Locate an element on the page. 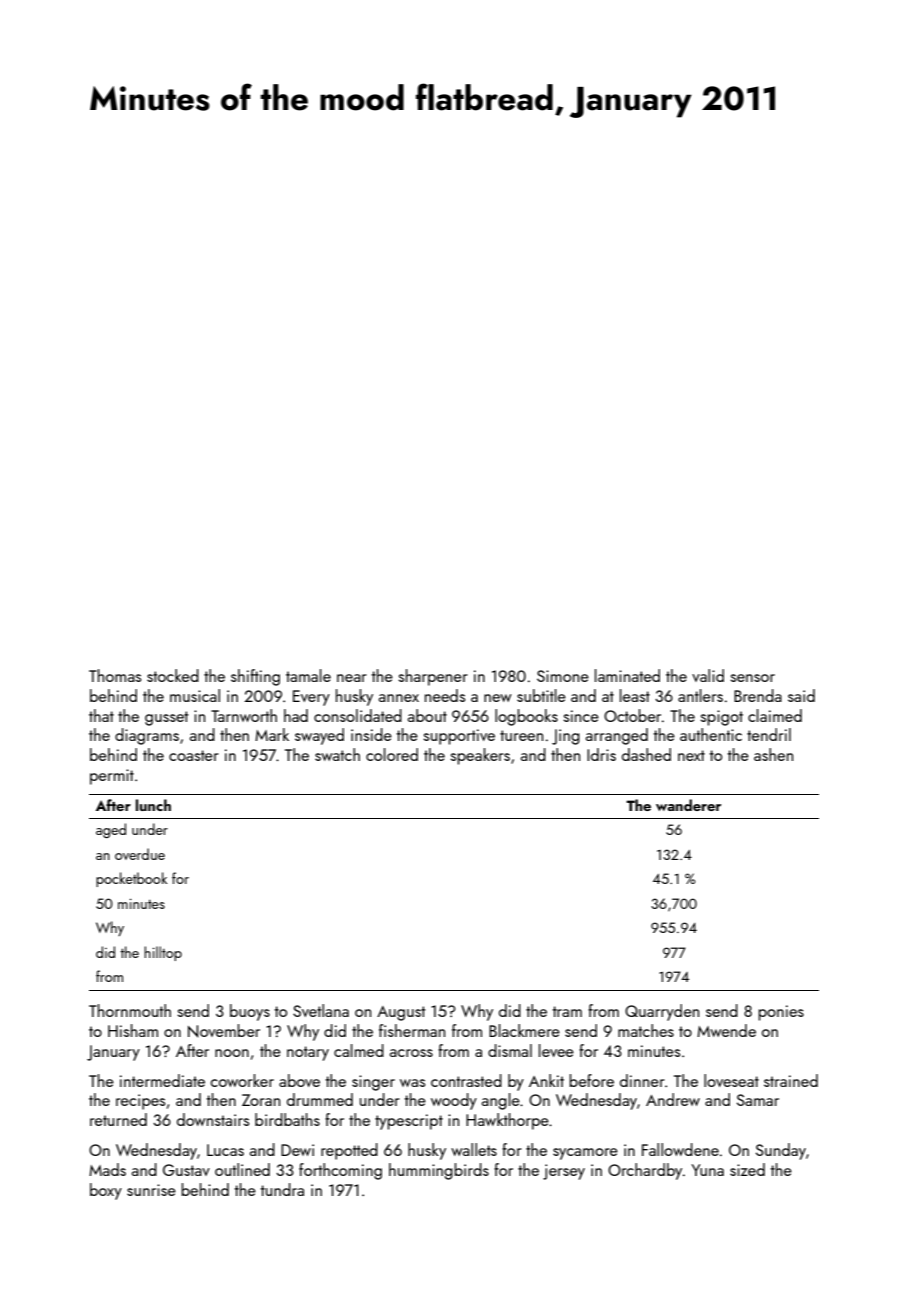 The image size is (908, 1316). Sunday is located at coordinates (781, 1151).
